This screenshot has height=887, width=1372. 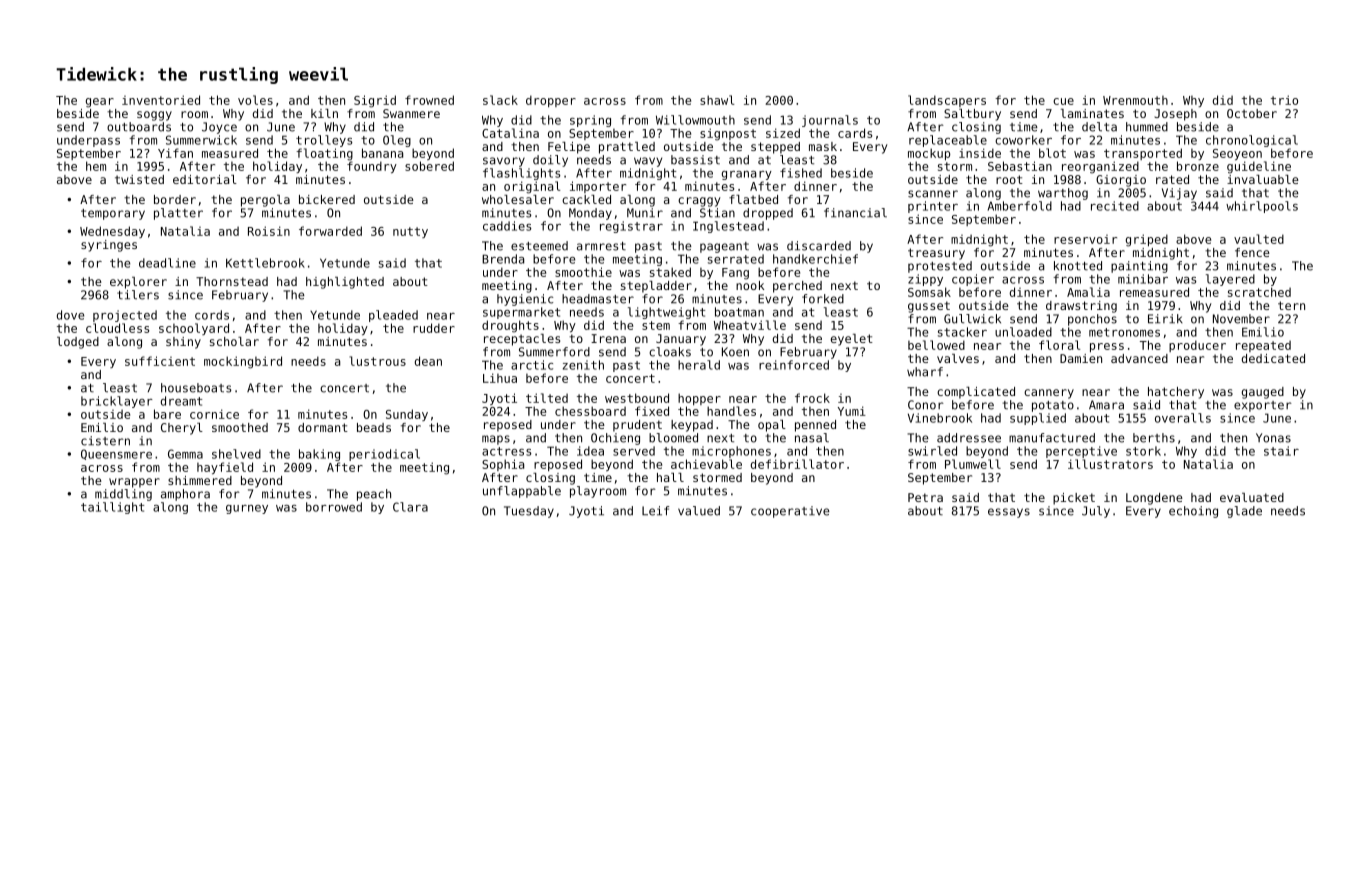 I want to click on essays, so click(x=1009, y=513).
